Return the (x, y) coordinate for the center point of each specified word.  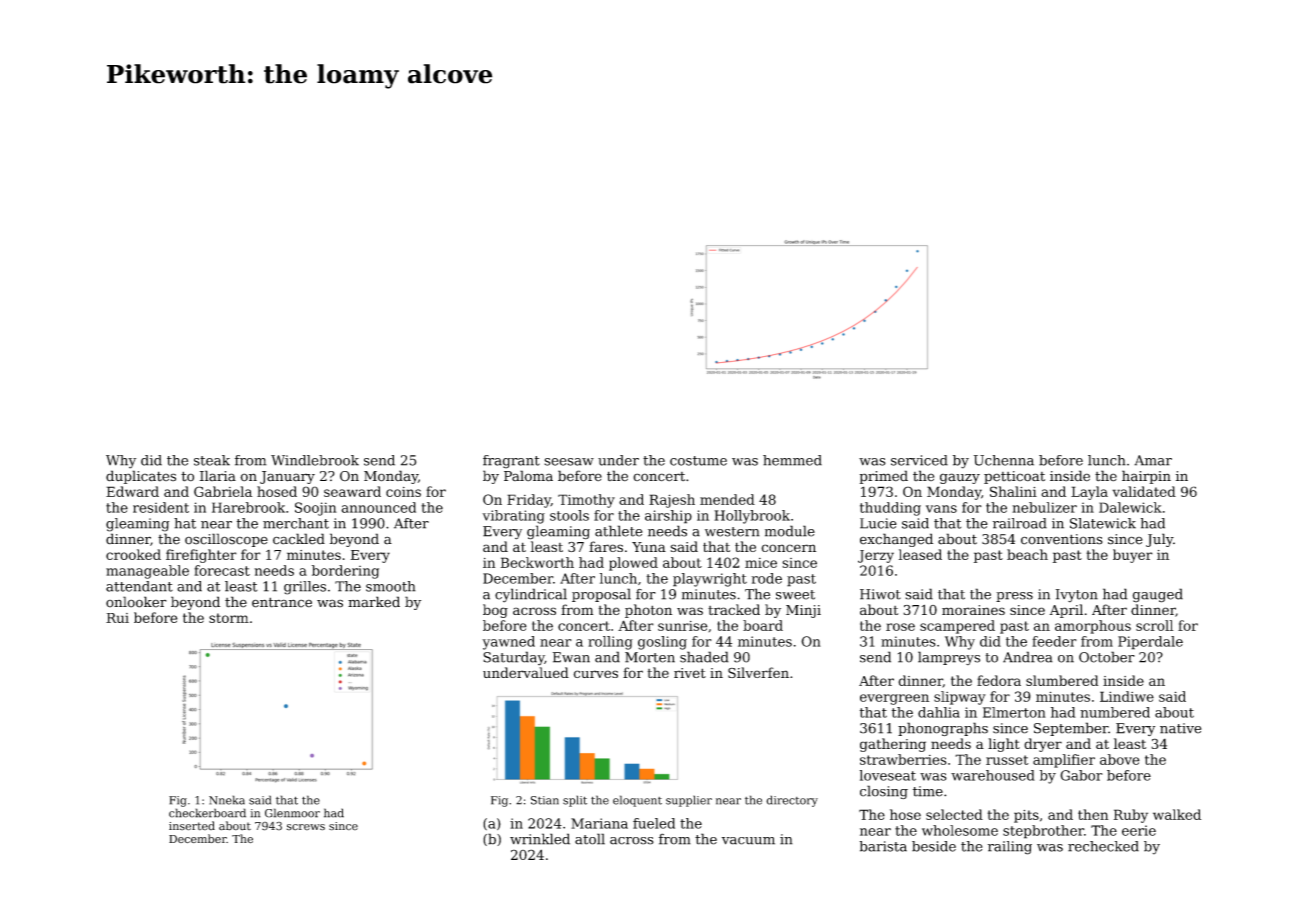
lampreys (949, 658)
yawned (508, 643)
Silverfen (758, 672)
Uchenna (1004, 460)
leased (920, 554)
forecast (222, 570)
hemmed (792, 460)
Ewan (571, 657)
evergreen (894, 699)
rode (766, 578)
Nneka (227, 800)
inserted (192, 826)
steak (212, 460)
